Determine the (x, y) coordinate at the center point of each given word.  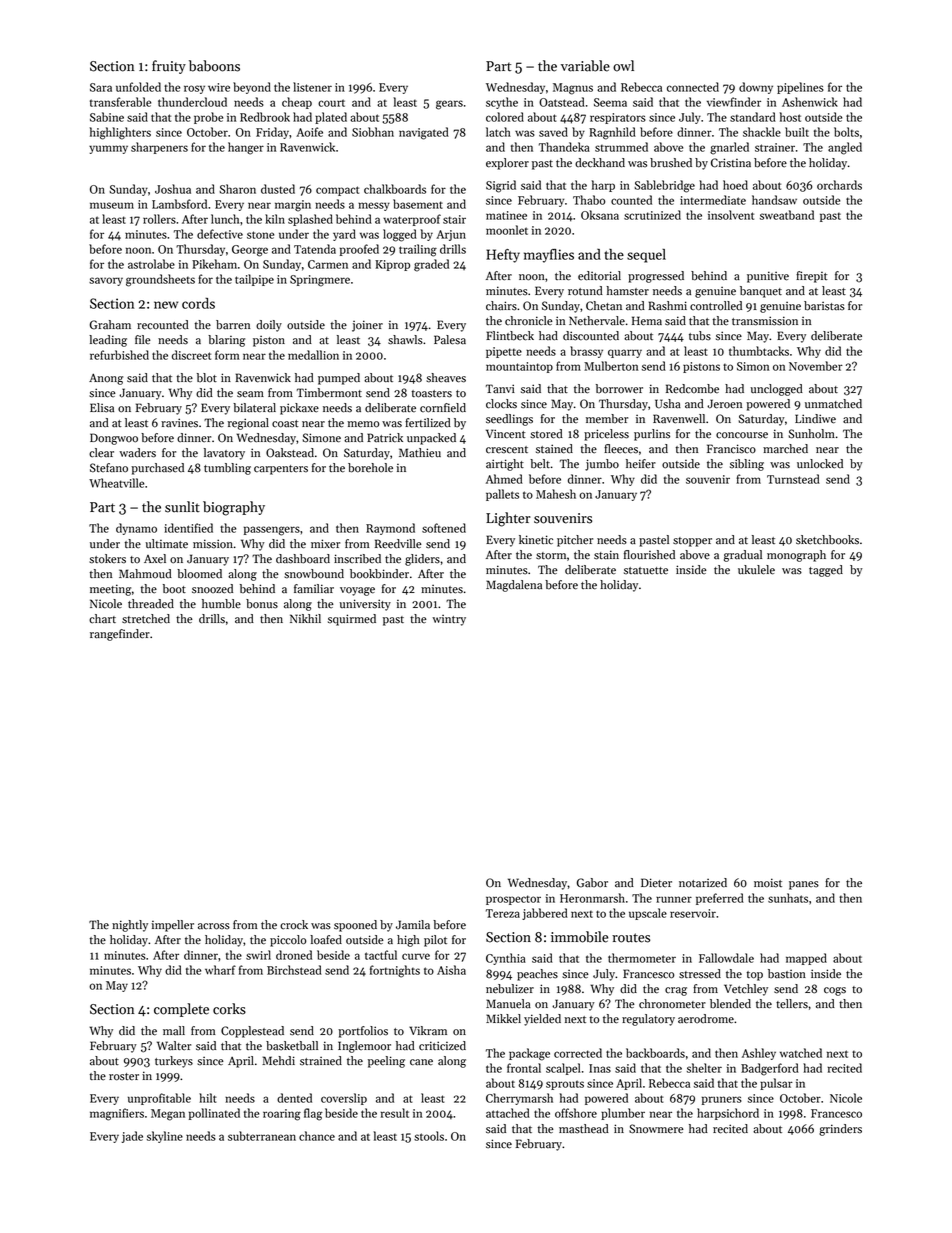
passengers (272, 531)
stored (546, 434)
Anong (106, 379)
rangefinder (120, 635)
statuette (646, 571)
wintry (449, 620)
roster (124, 1077)
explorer (507, 164)
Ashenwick (810, 102)
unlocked (820, 464)
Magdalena (514, 586)
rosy (194, 89)
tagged (826, 571)
